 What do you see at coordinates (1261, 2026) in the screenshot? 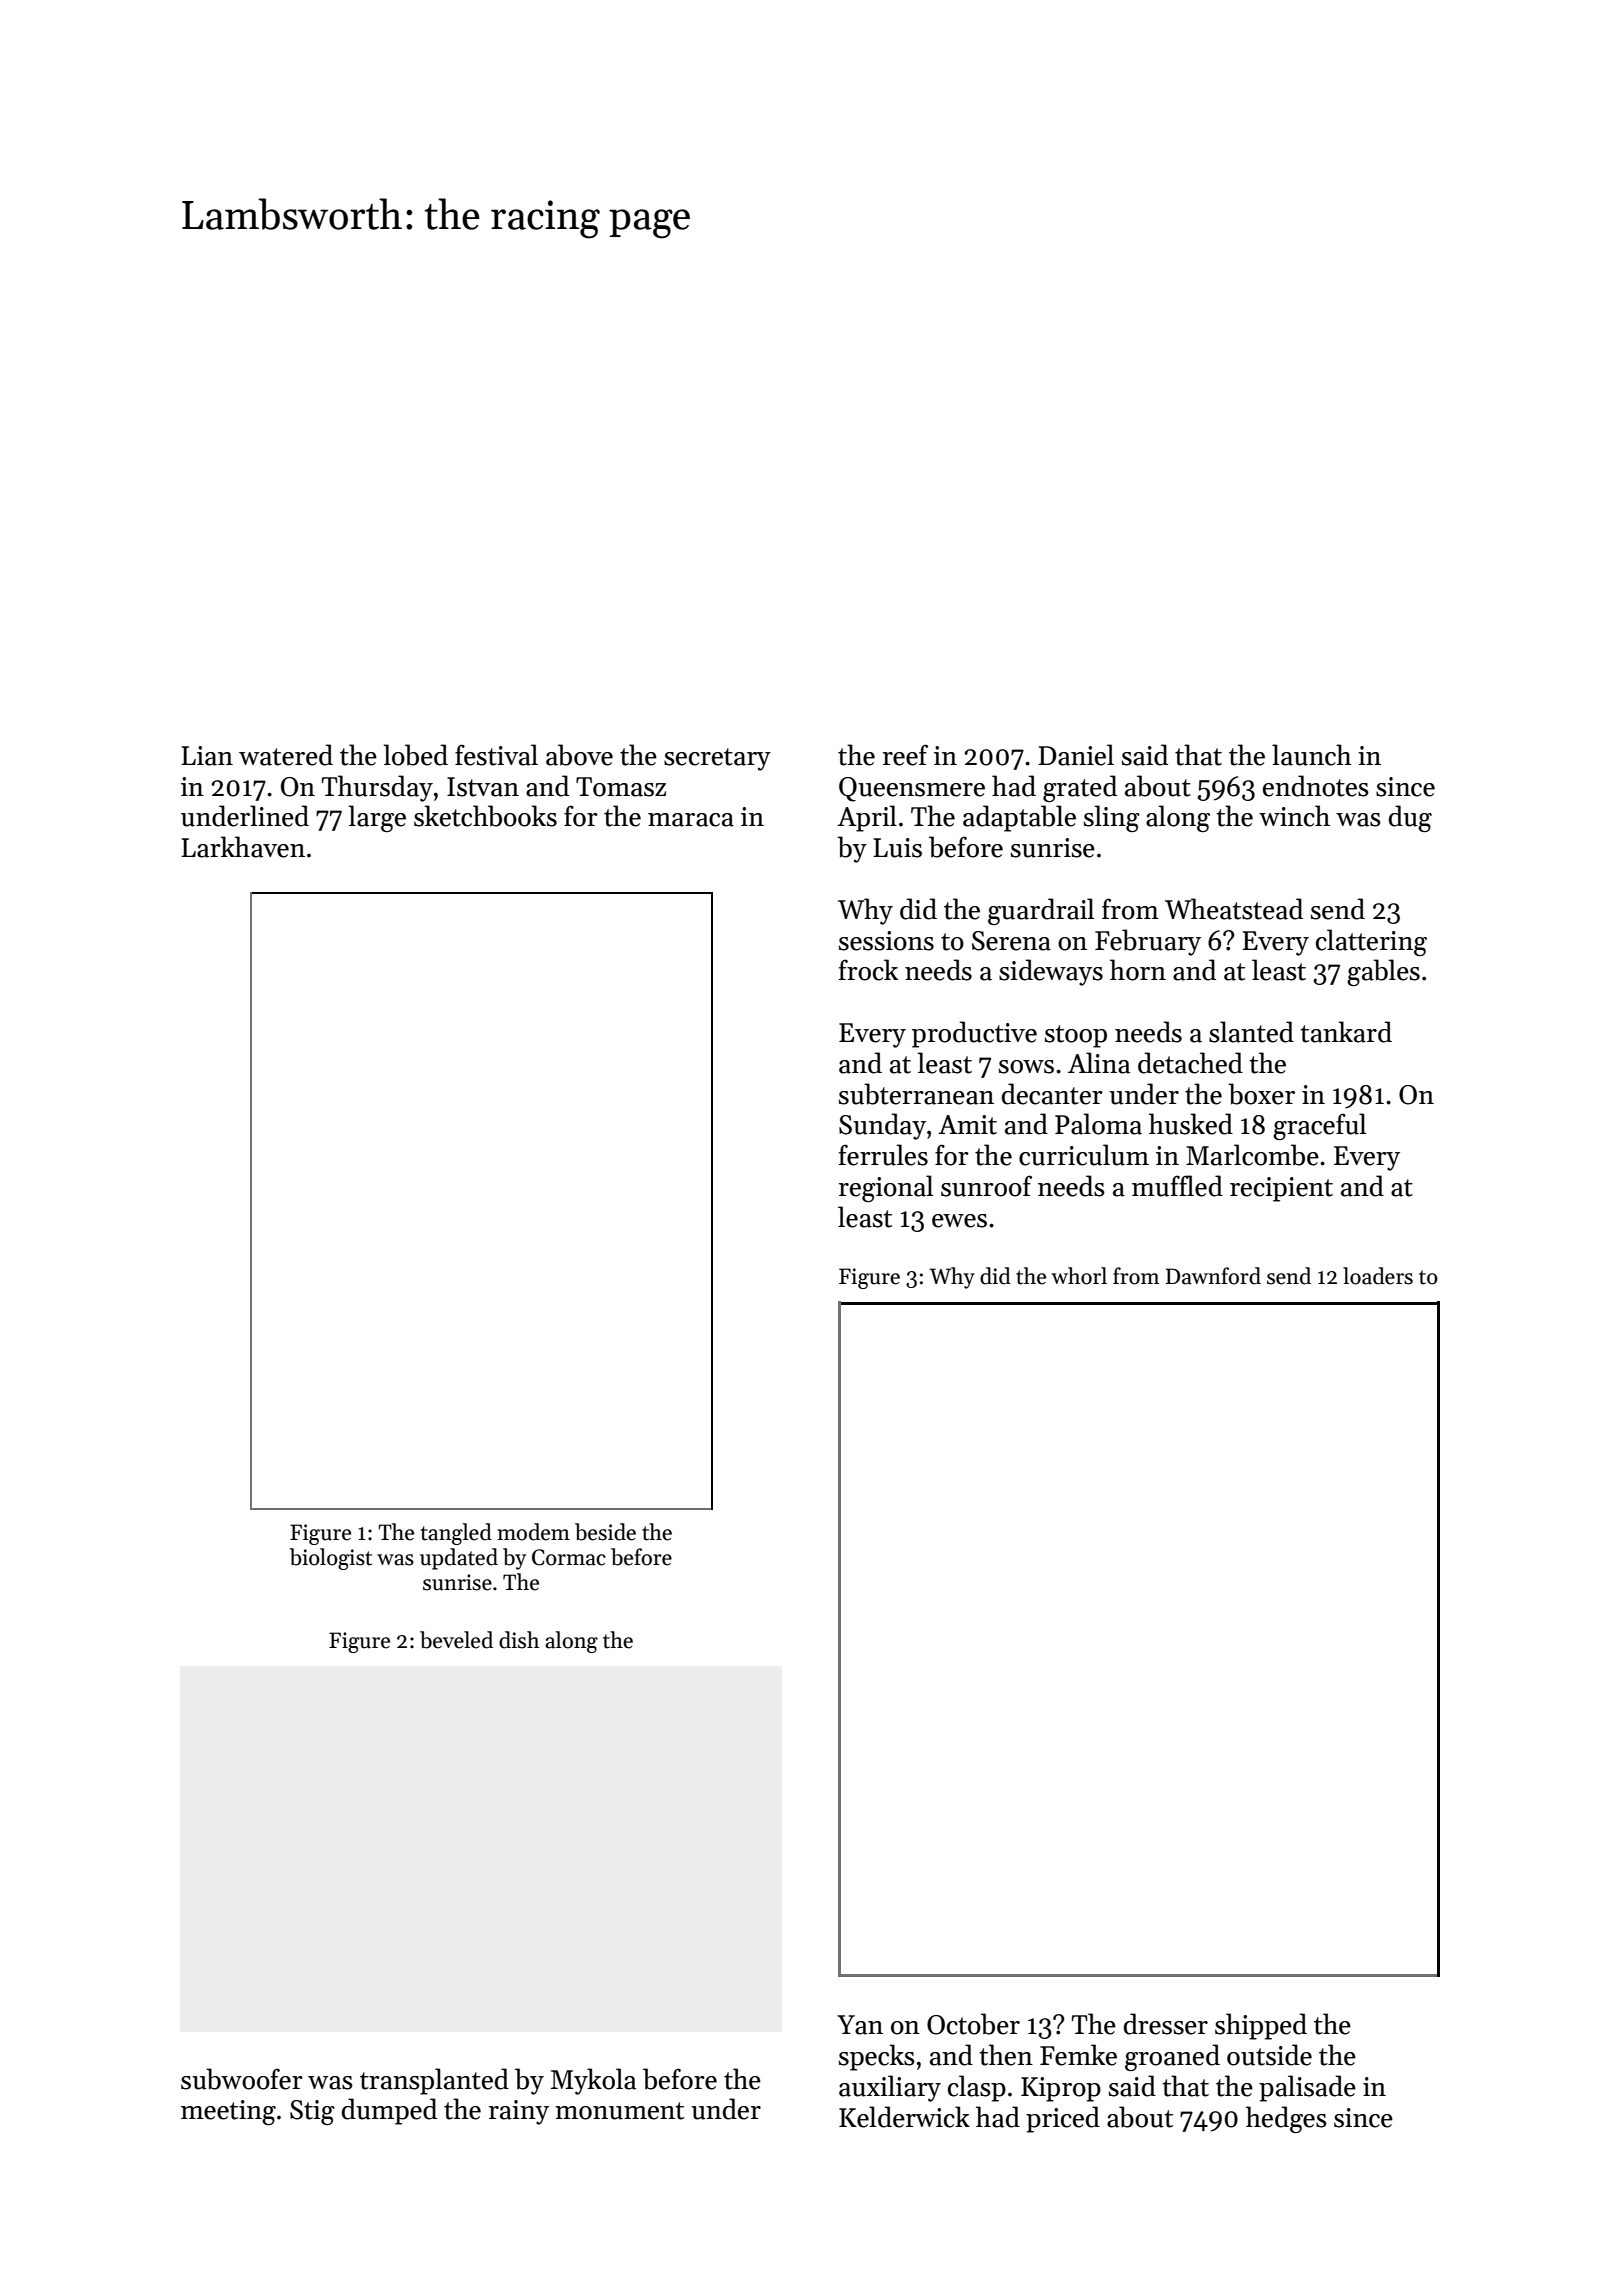
I see `shipped` at bounding box center [1261, 2026].
